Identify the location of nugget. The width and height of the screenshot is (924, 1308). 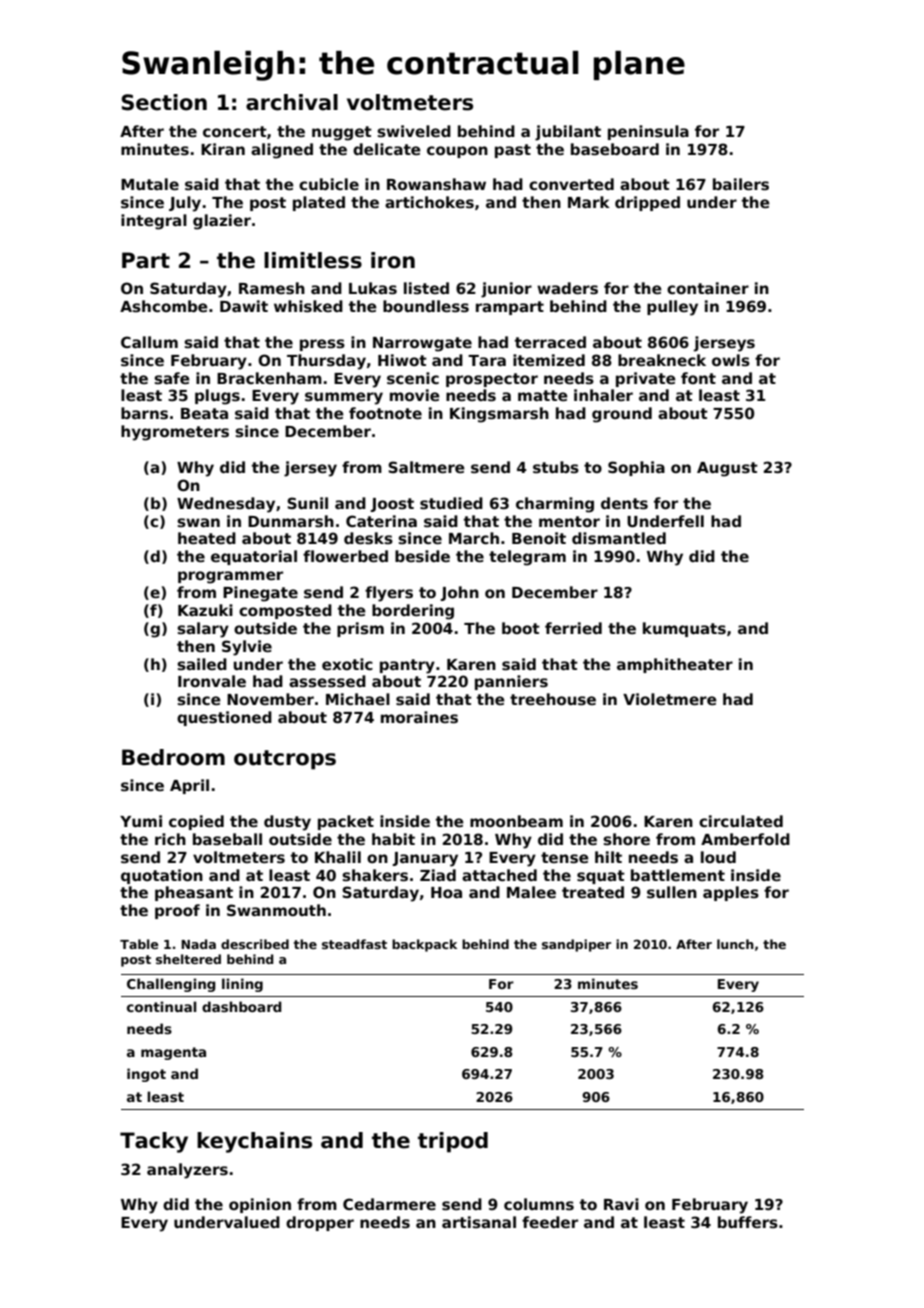
(342, 133).
